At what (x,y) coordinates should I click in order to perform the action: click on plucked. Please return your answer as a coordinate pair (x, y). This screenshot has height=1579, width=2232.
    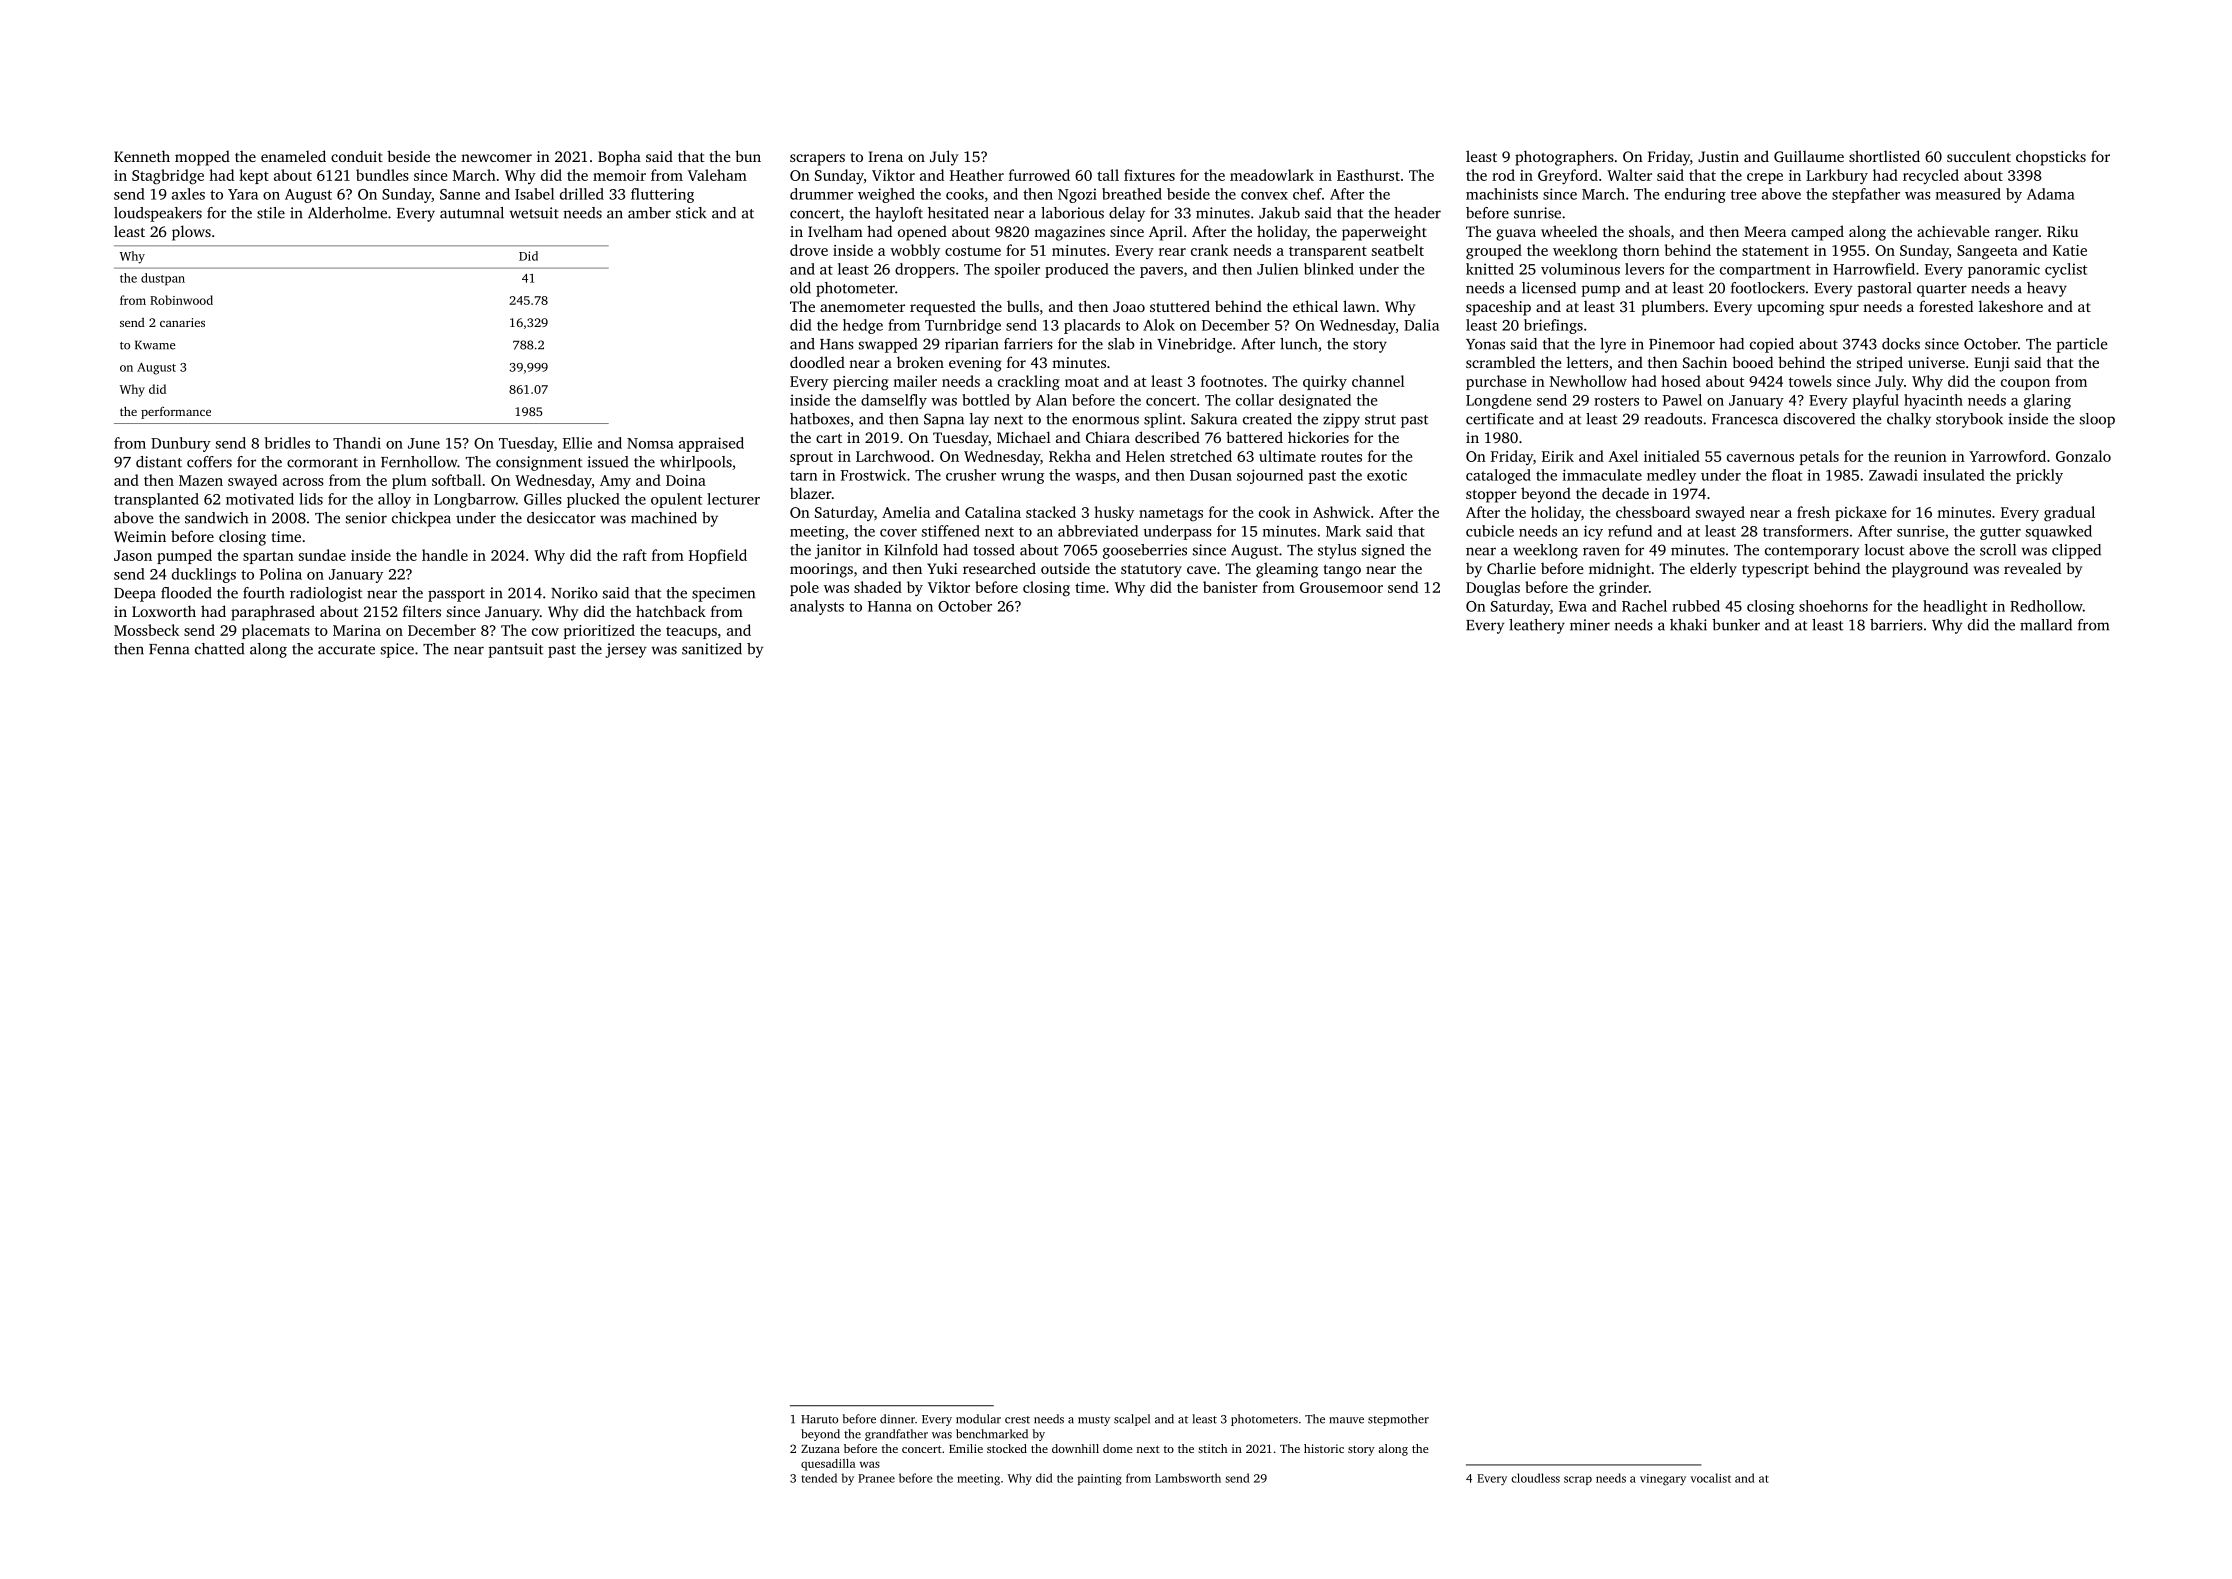
    Looking at the image, I should click on (593, 500).
